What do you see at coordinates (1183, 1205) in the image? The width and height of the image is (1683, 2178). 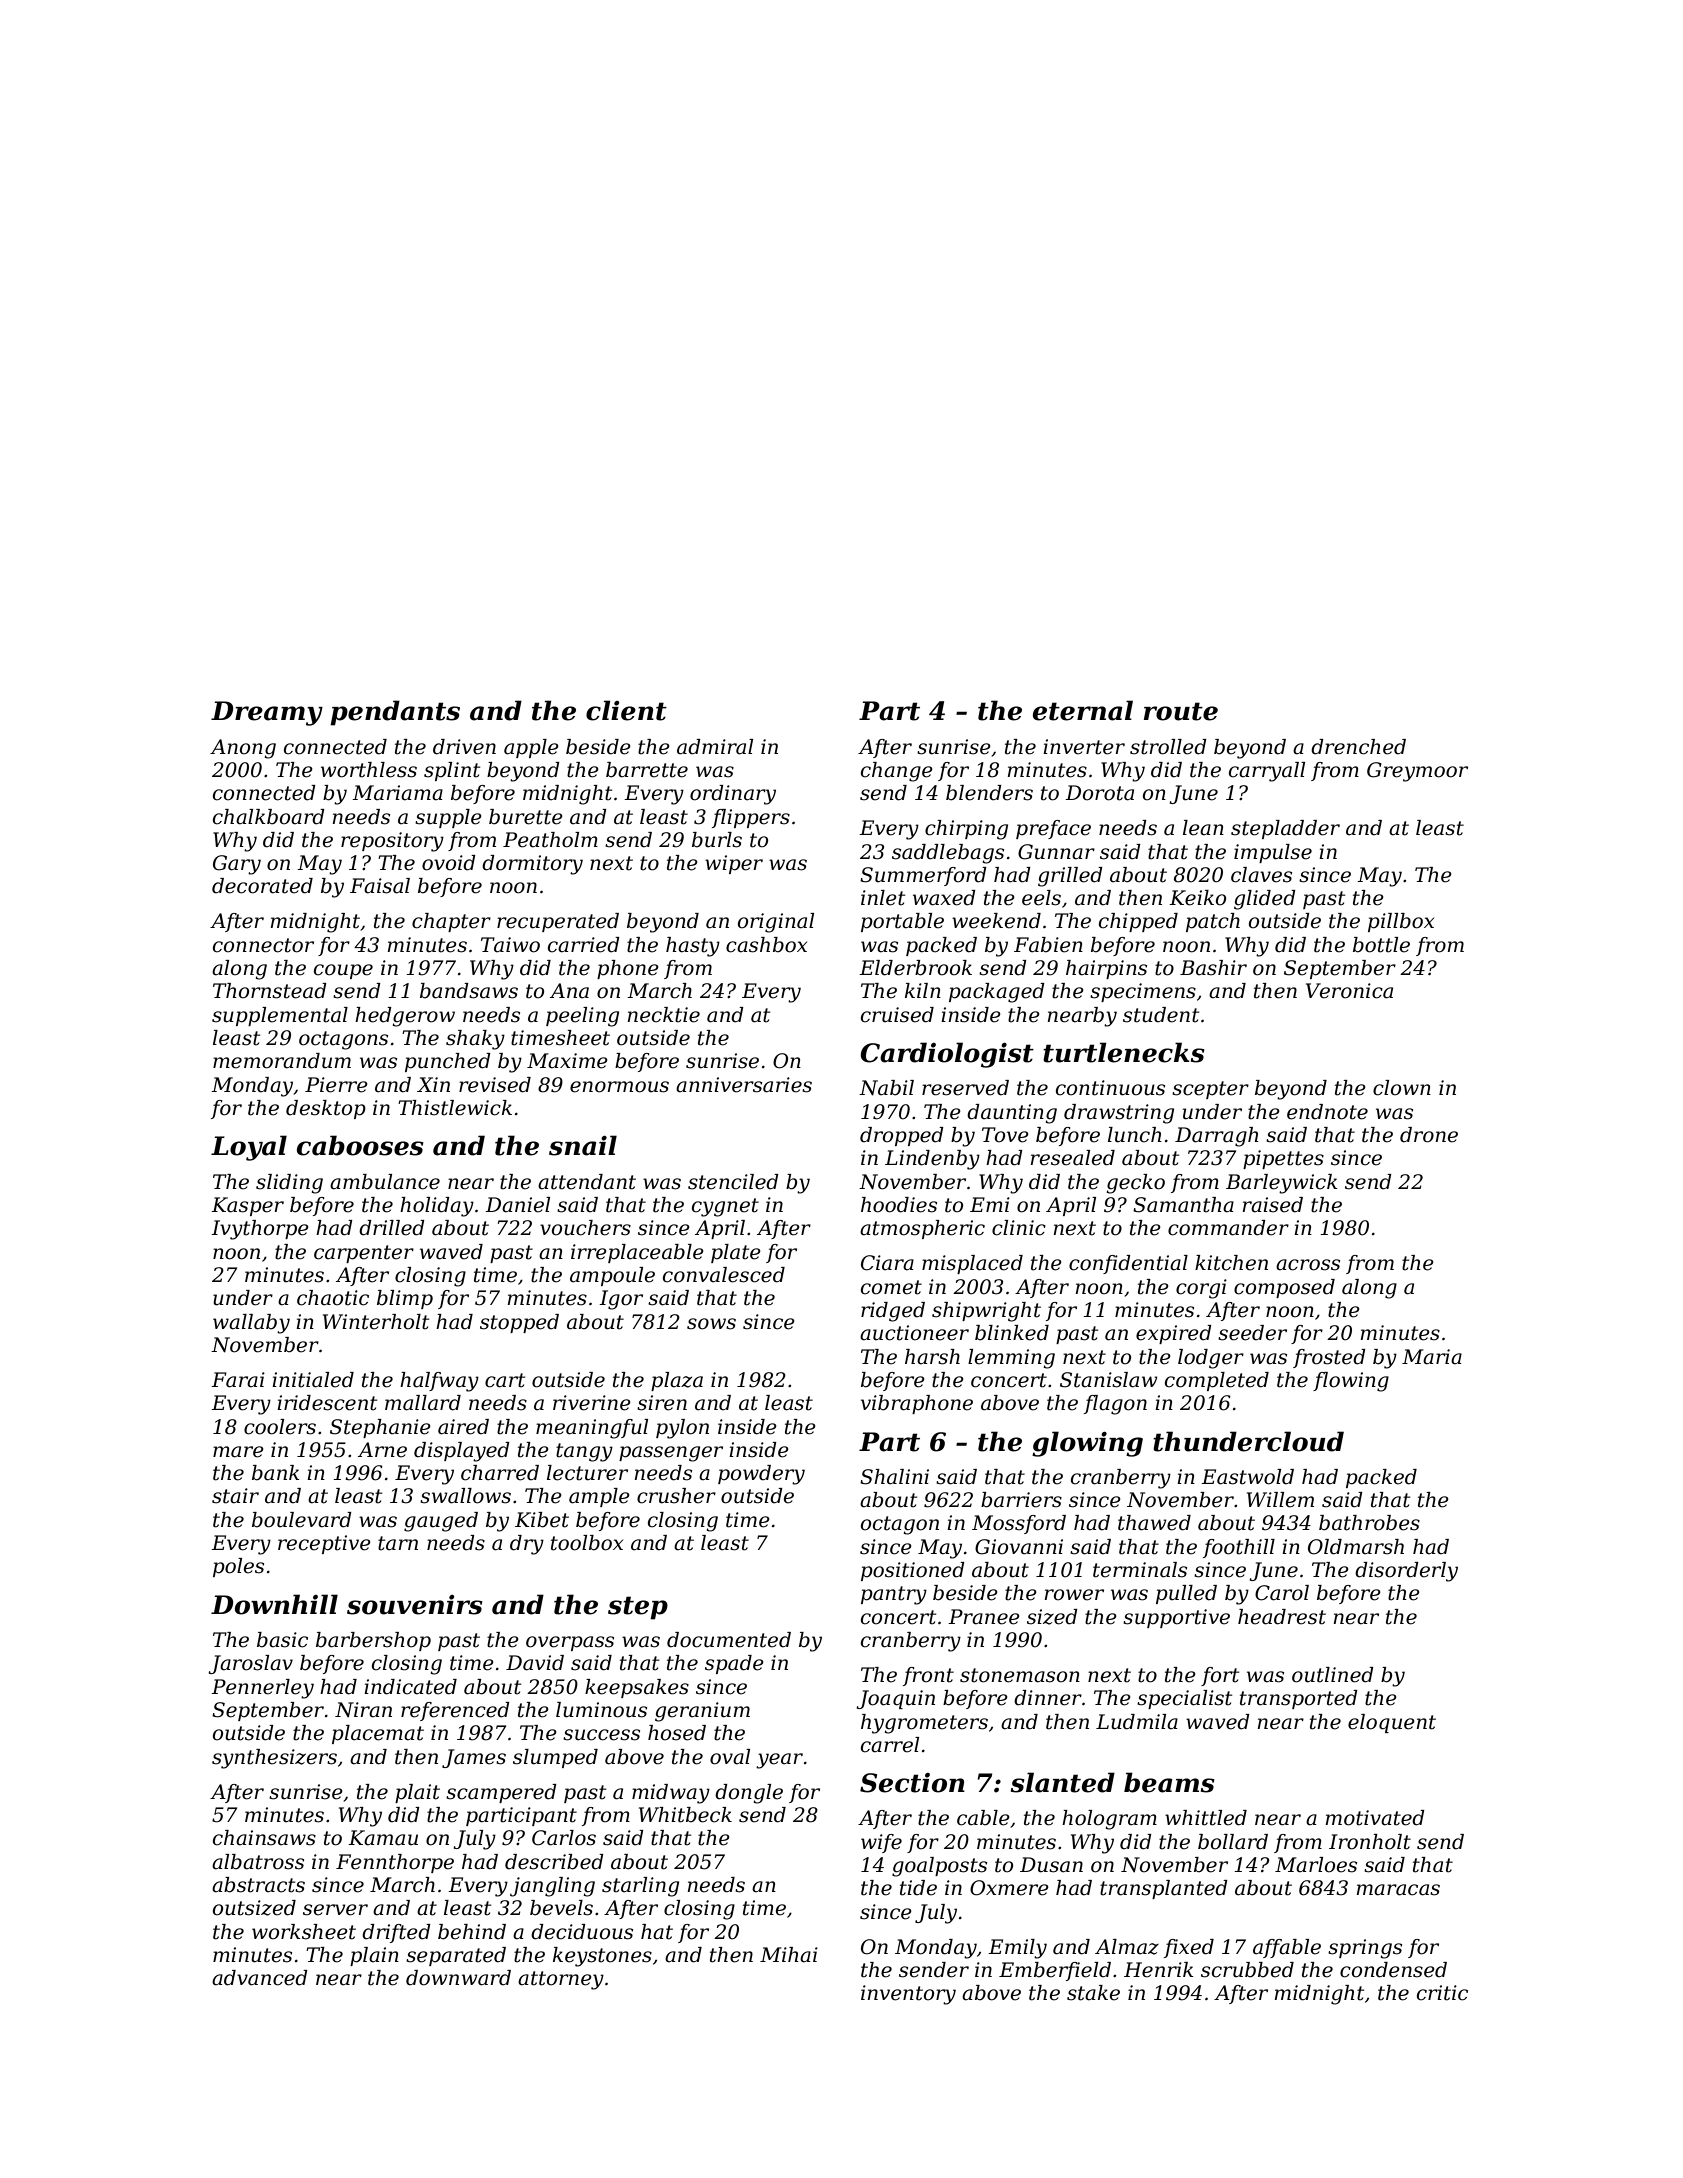 I see `Samantha` at bounding box center [1183, 1205].
